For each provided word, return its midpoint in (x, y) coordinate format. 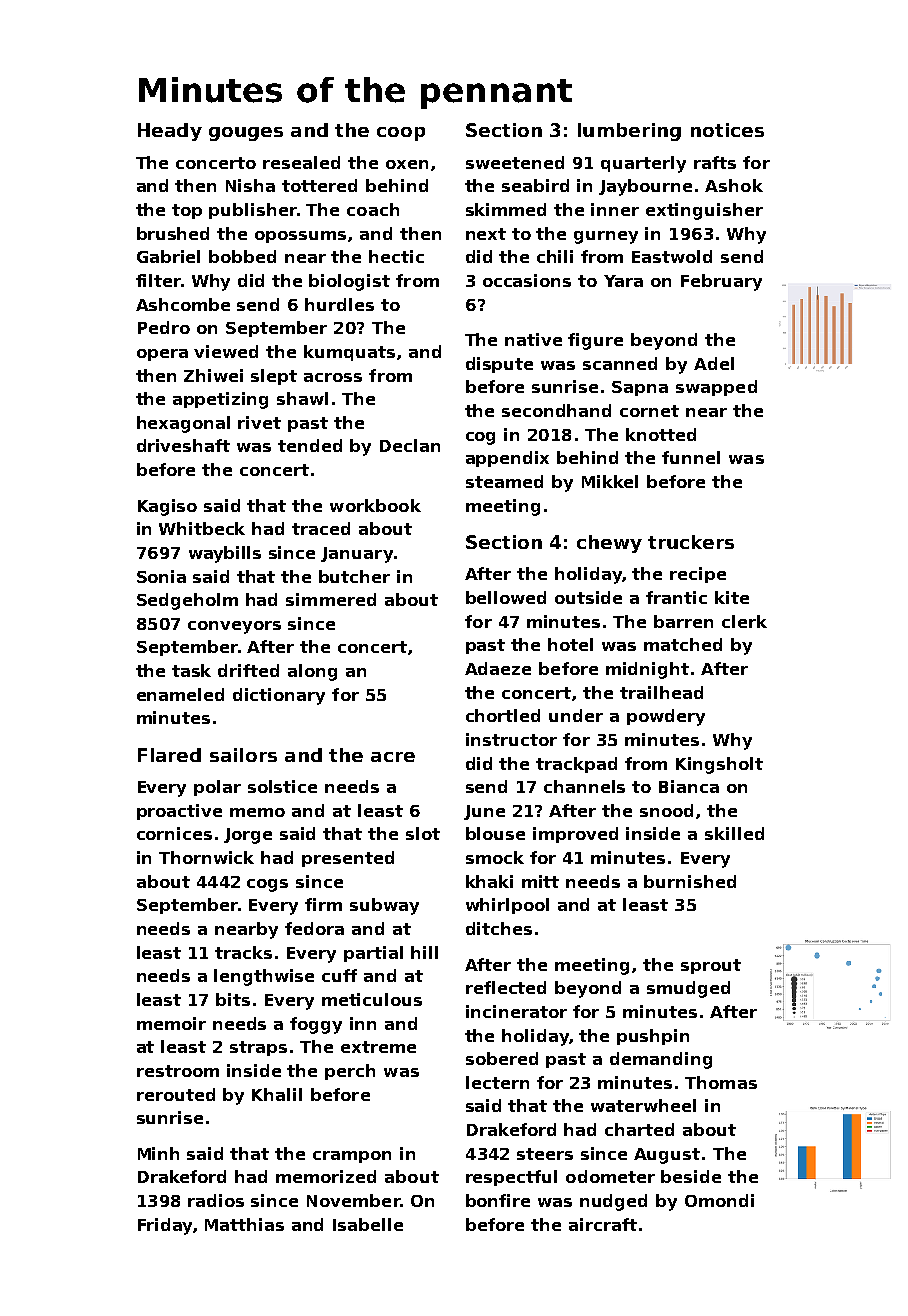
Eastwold (672, 256)
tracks (243, 952)
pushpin (653, 1037)
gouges (246, 134)
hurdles (339, 304)
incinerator (516, 1011)
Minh (158, 1153)
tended (310, 445)
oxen (407, 164)
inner (615, 209)
